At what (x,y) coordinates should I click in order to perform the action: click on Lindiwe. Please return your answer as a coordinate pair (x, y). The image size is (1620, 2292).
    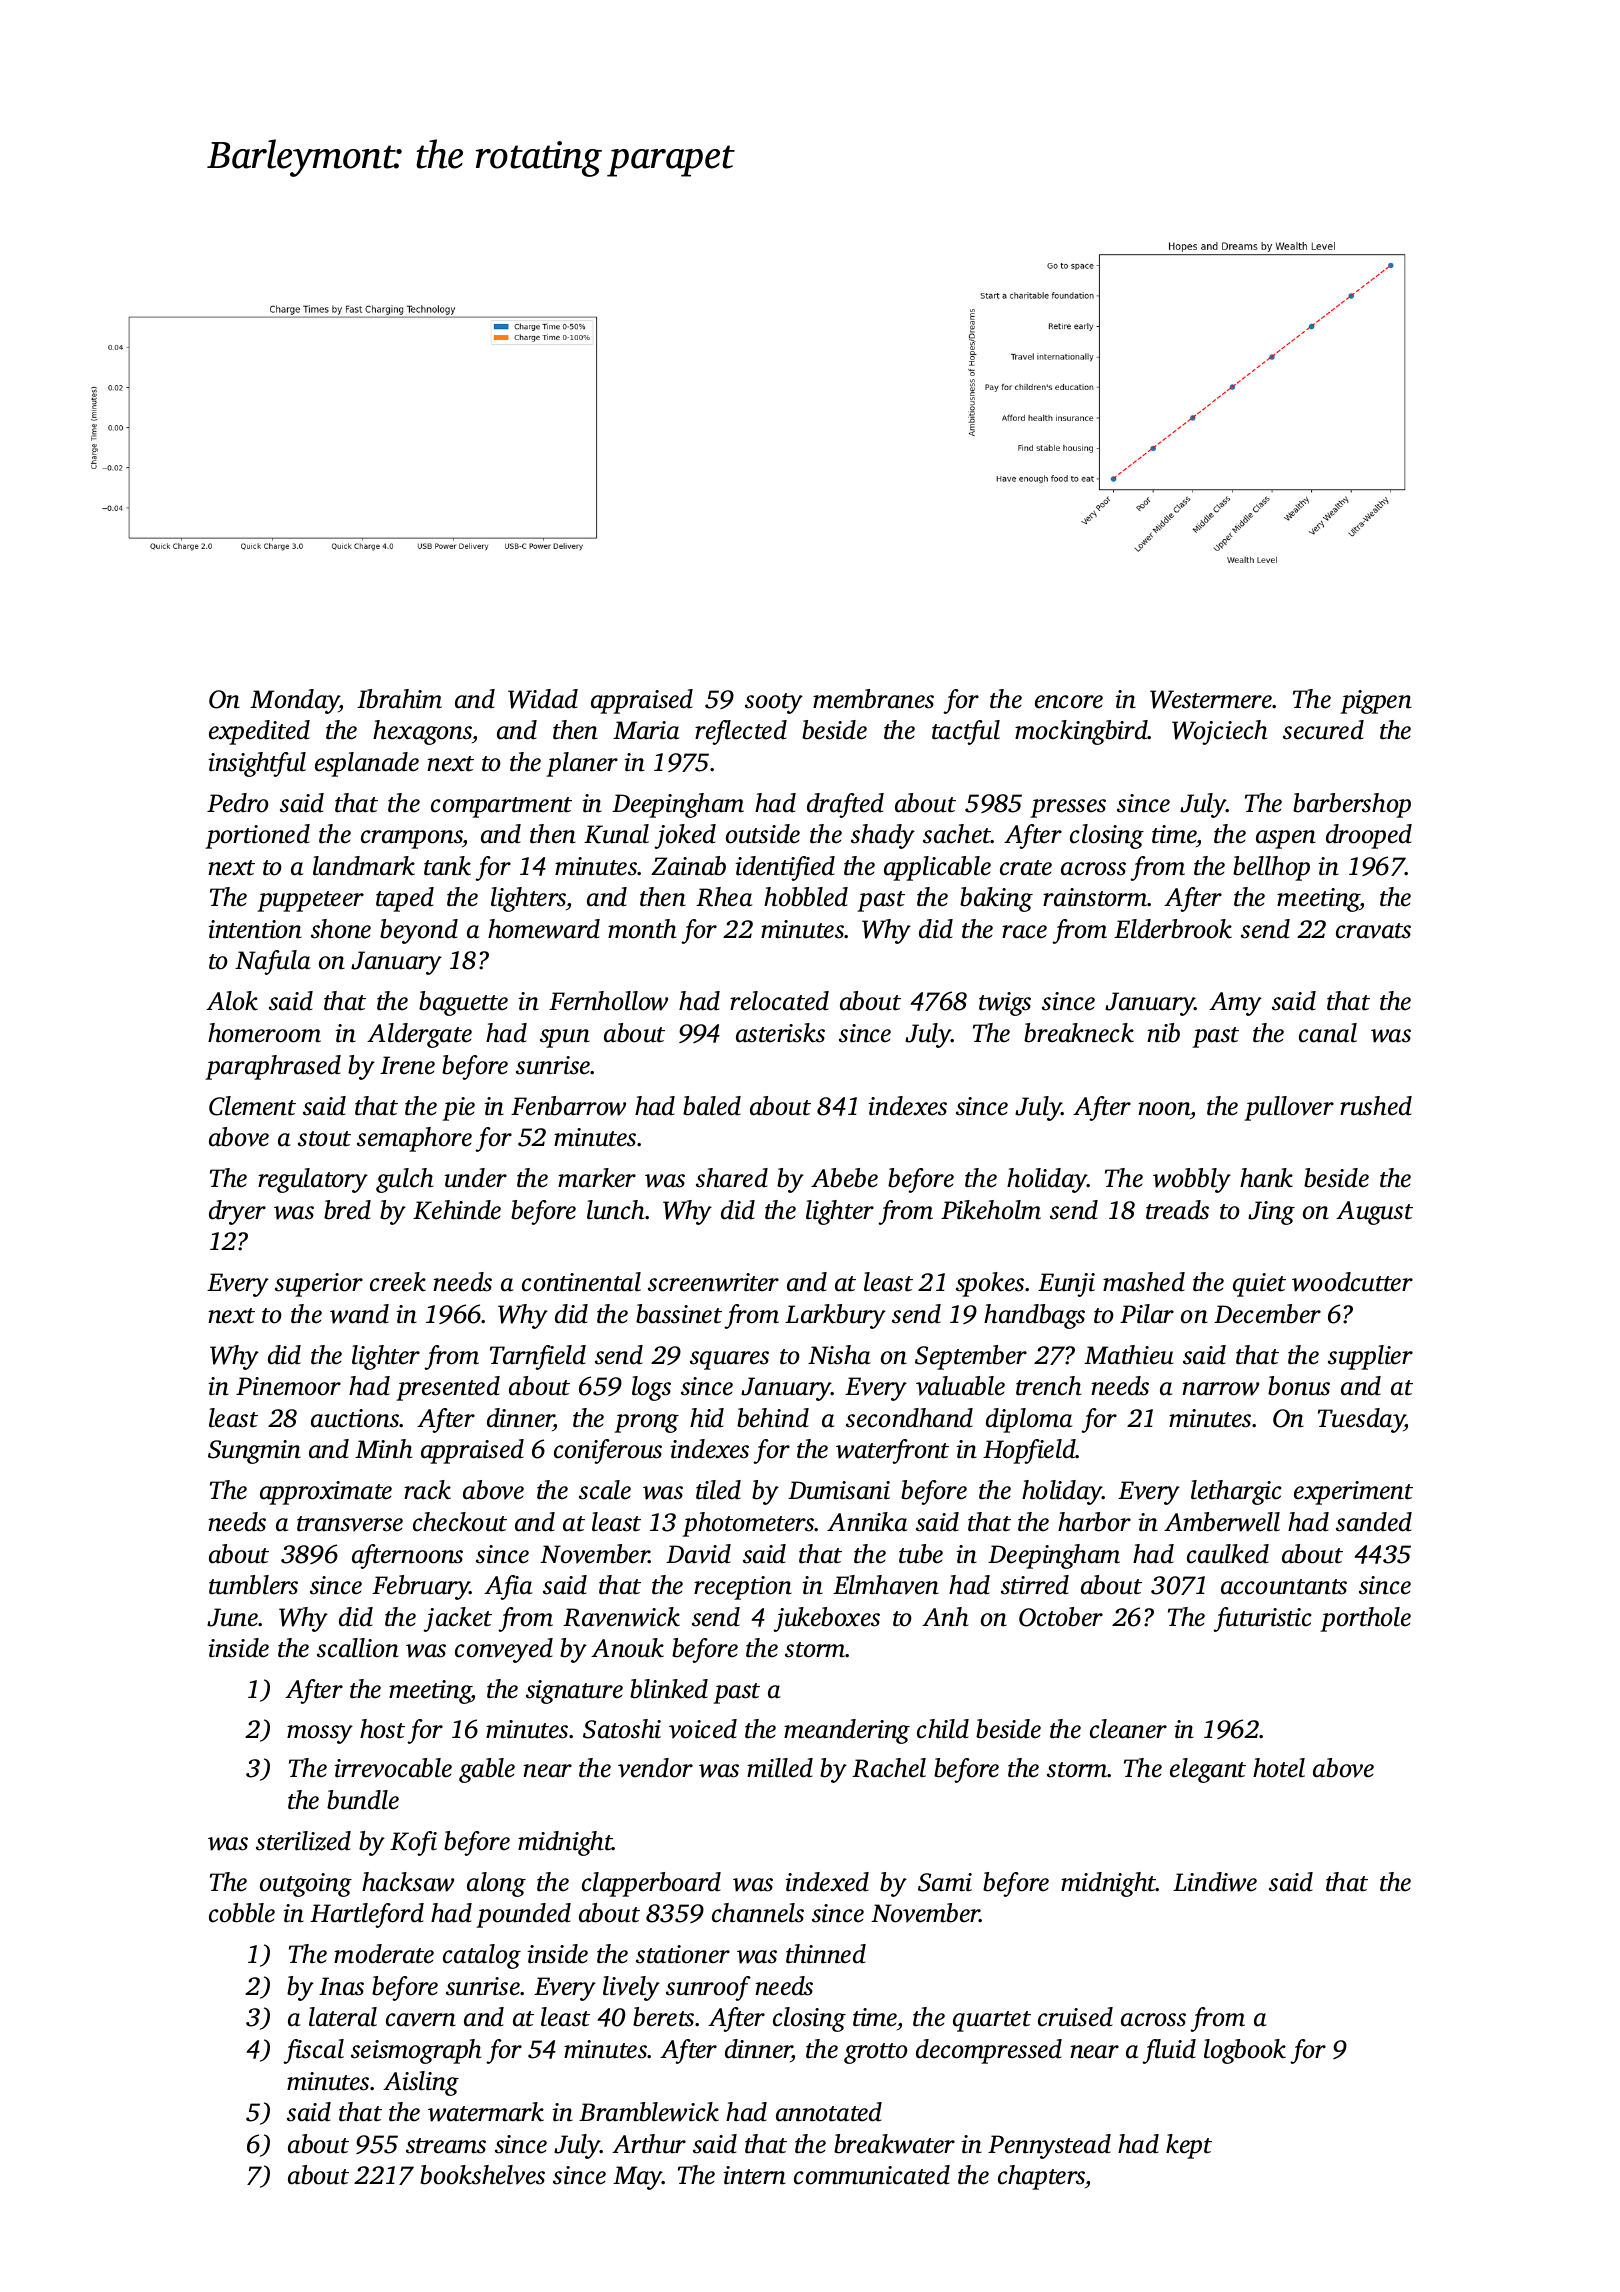
    Looking at the image, I should click on (1215, 1882).
